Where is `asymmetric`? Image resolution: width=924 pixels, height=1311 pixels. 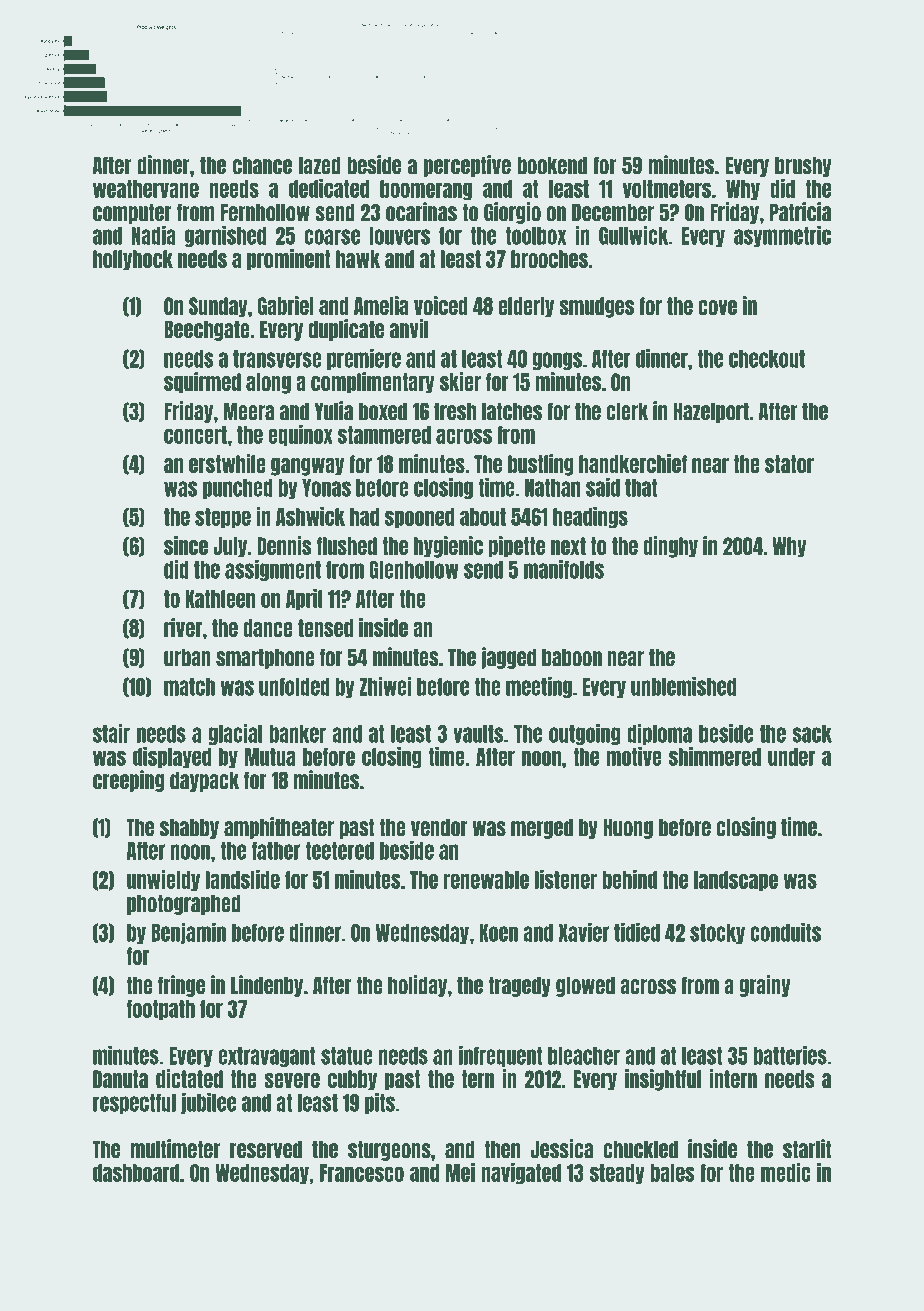 asymmetric is located at coordinates (782, 236).
